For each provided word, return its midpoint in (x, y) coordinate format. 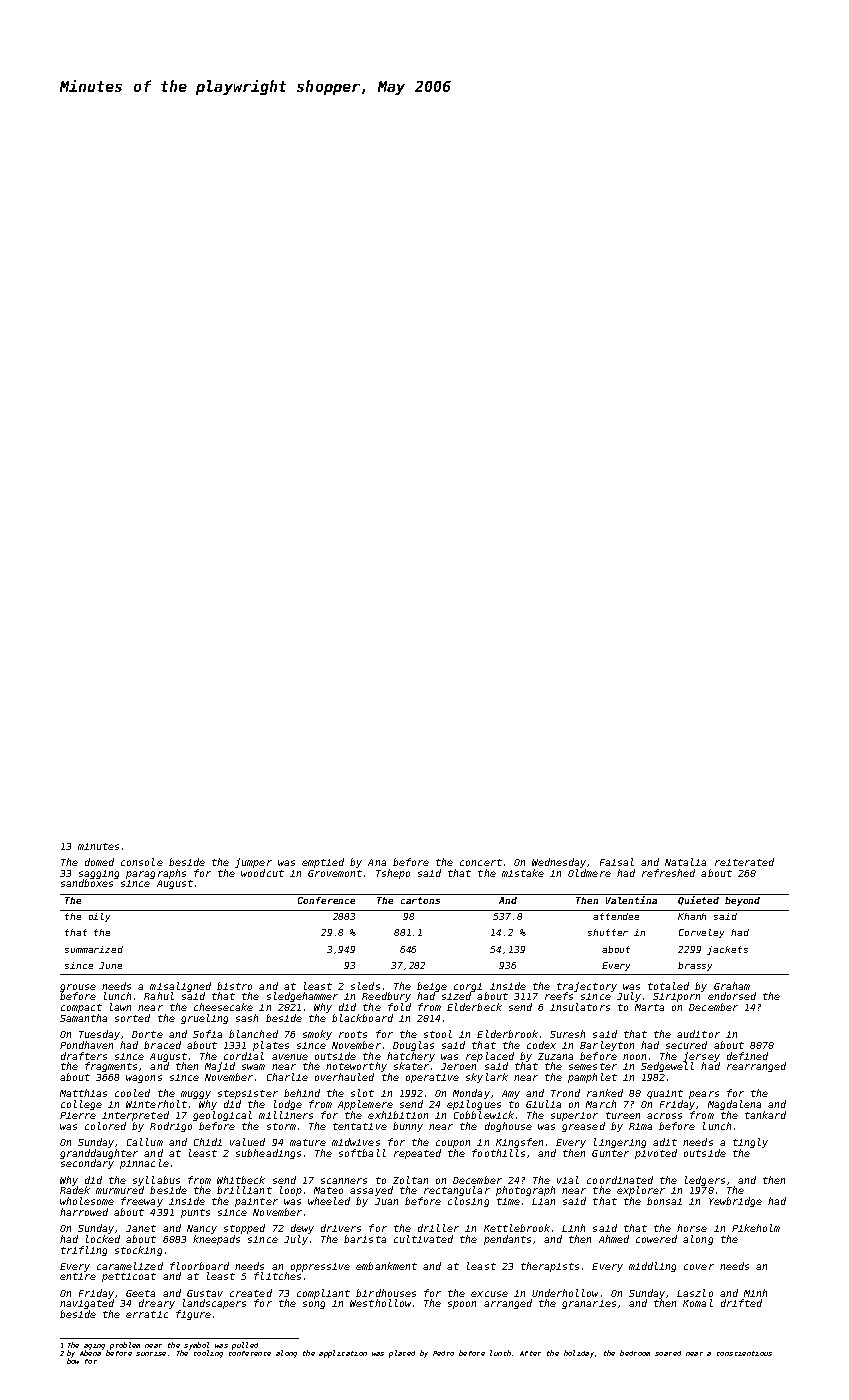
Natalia (685, 862)
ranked (605, 1093)
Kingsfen (519, 1143)
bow (73, 1361)
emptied (323, 863)
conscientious (744, 1353)
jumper (253, 863)
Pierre (78, 1115)
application (343, 1354)
